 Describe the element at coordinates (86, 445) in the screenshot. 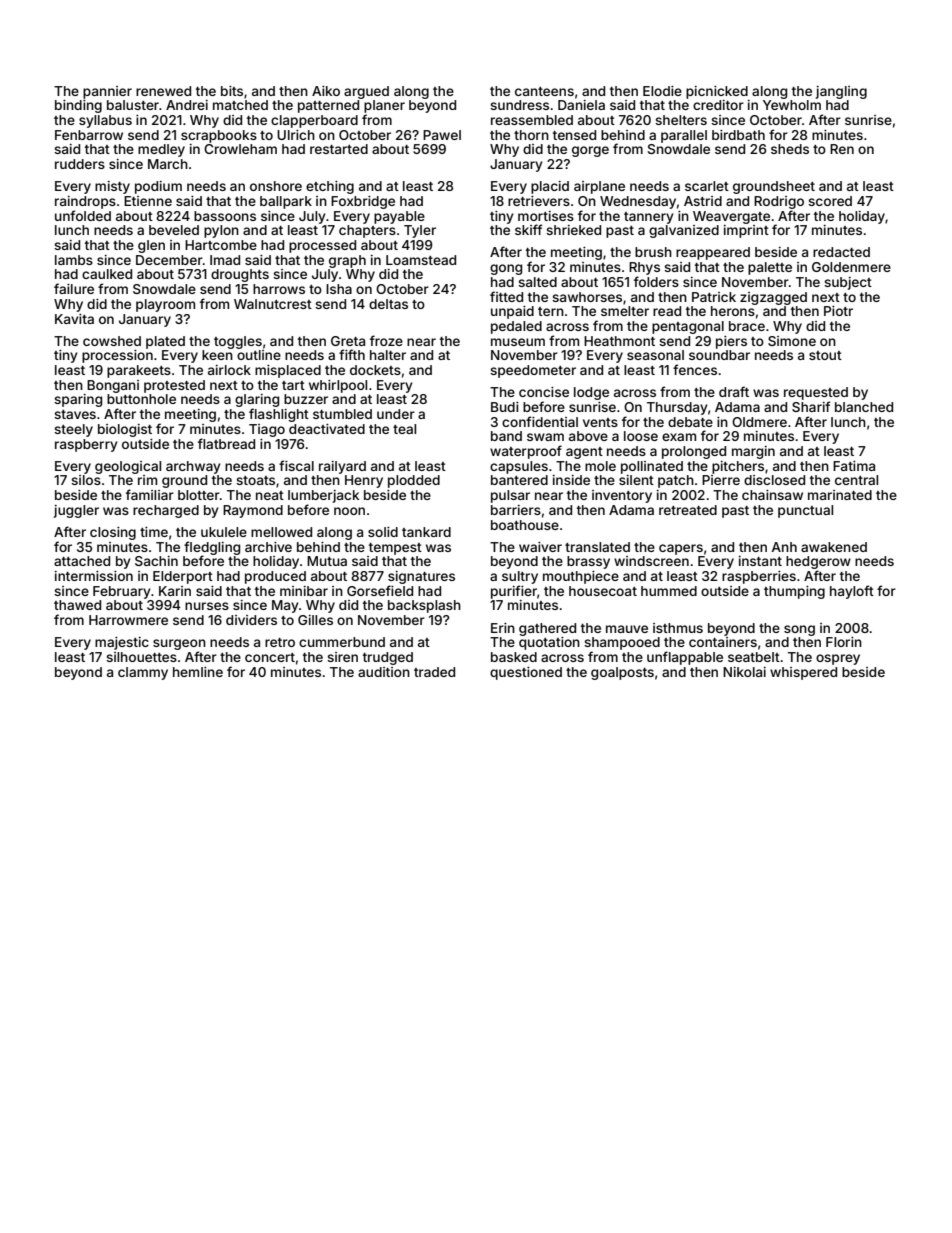

I see `raspberry` at that location.
